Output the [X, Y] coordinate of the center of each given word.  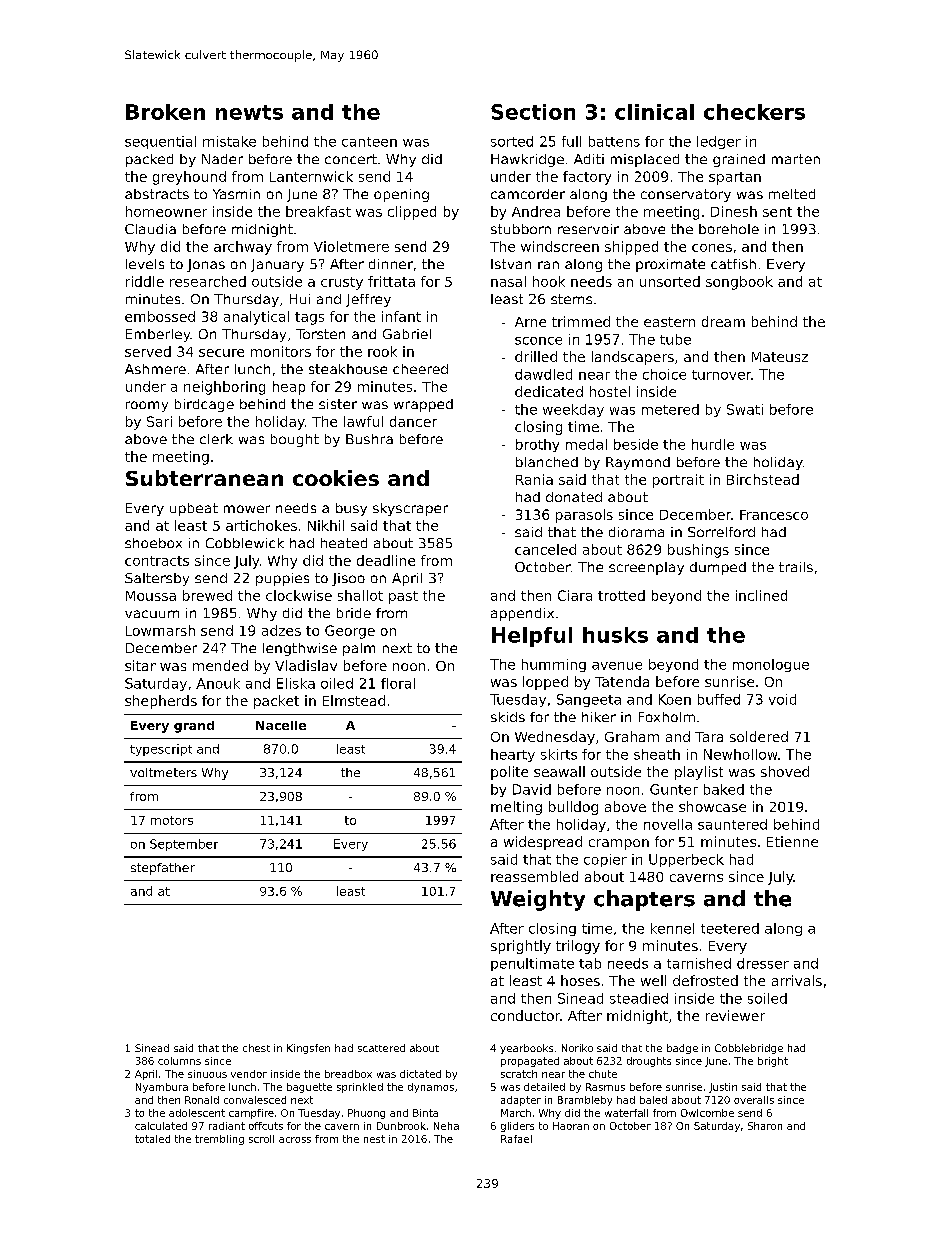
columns [179, 1061]
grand [194, 727]
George [350, 632]
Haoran [571, 1126]
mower [247, 509]
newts [249, 112]
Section [533, 112]
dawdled [543, 374]
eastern [669, 322]
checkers [754, 112]
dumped [718, 568]
